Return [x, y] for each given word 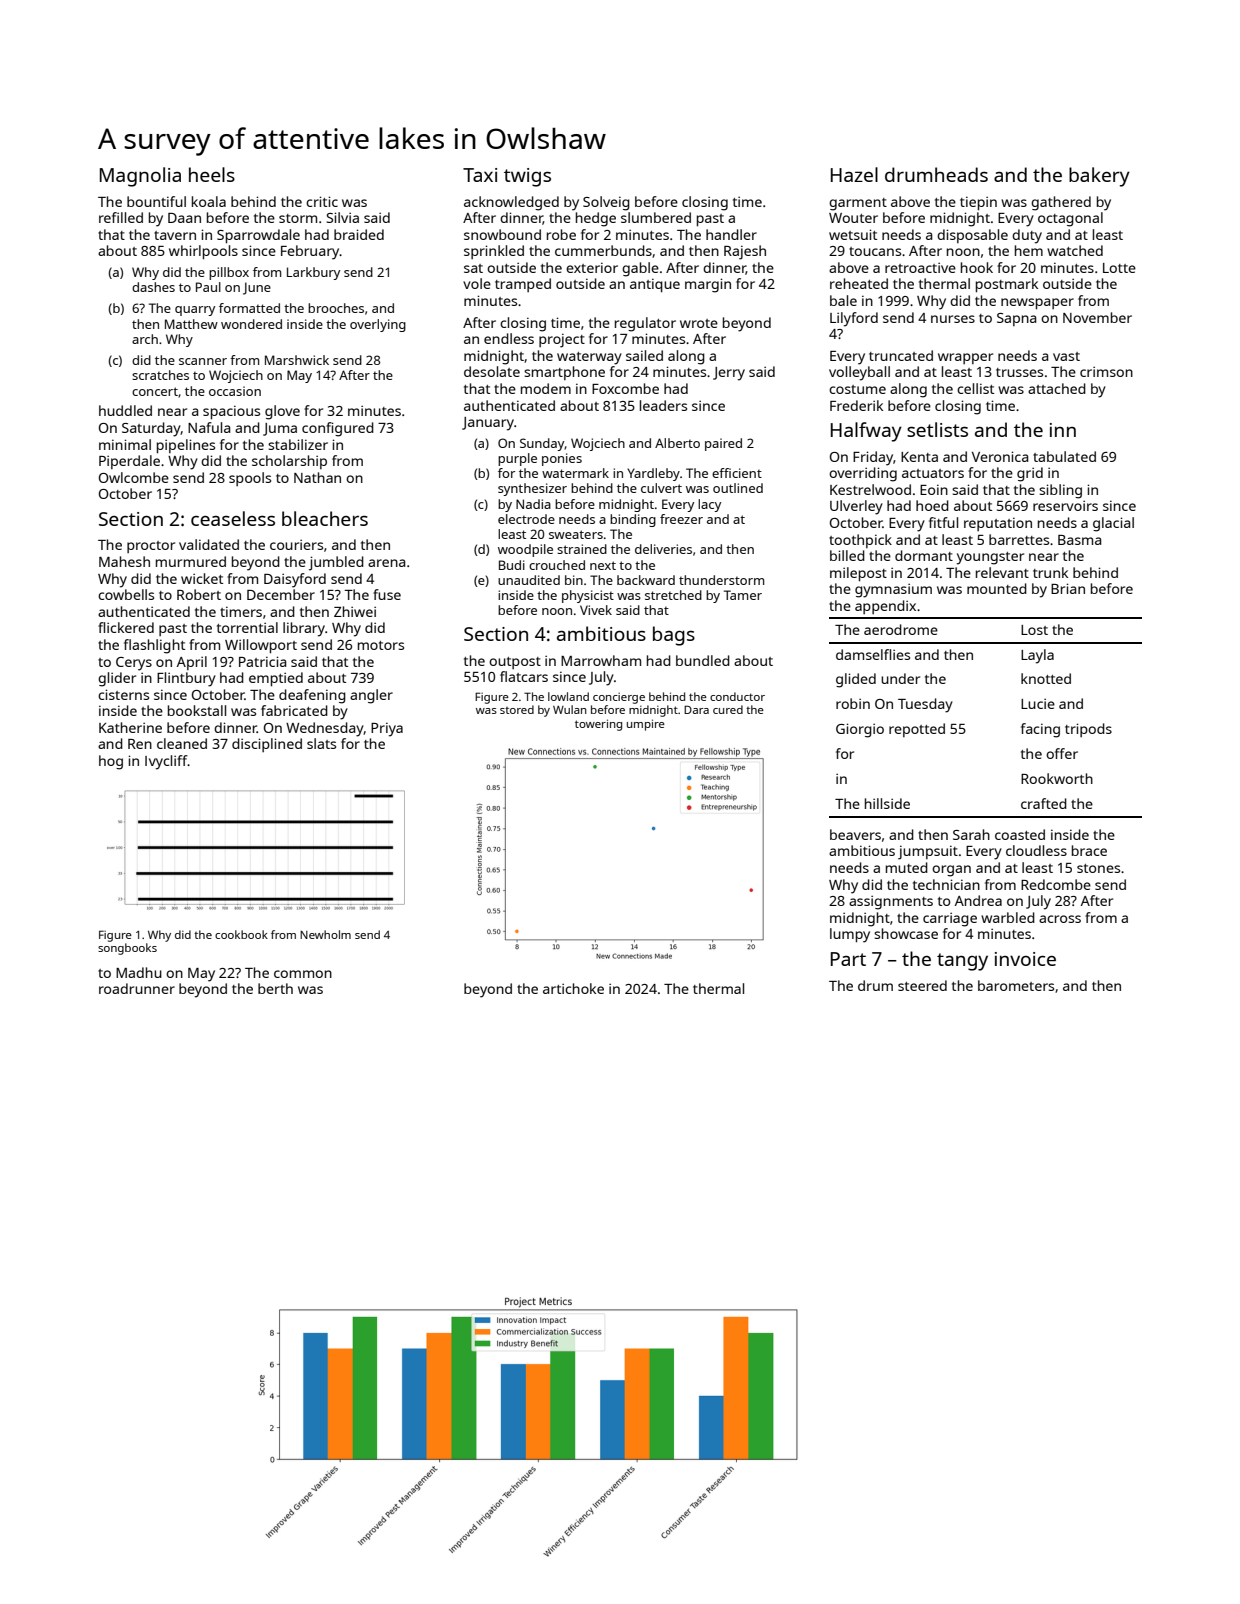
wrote [699, 323]
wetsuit [853, 234]
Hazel [854, 174]
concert [155, 391]
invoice [1025, 959]
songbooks [127, 949]
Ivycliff [166, 762]
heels [212, 174]
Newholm [325, 934]
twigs [527, 177]
